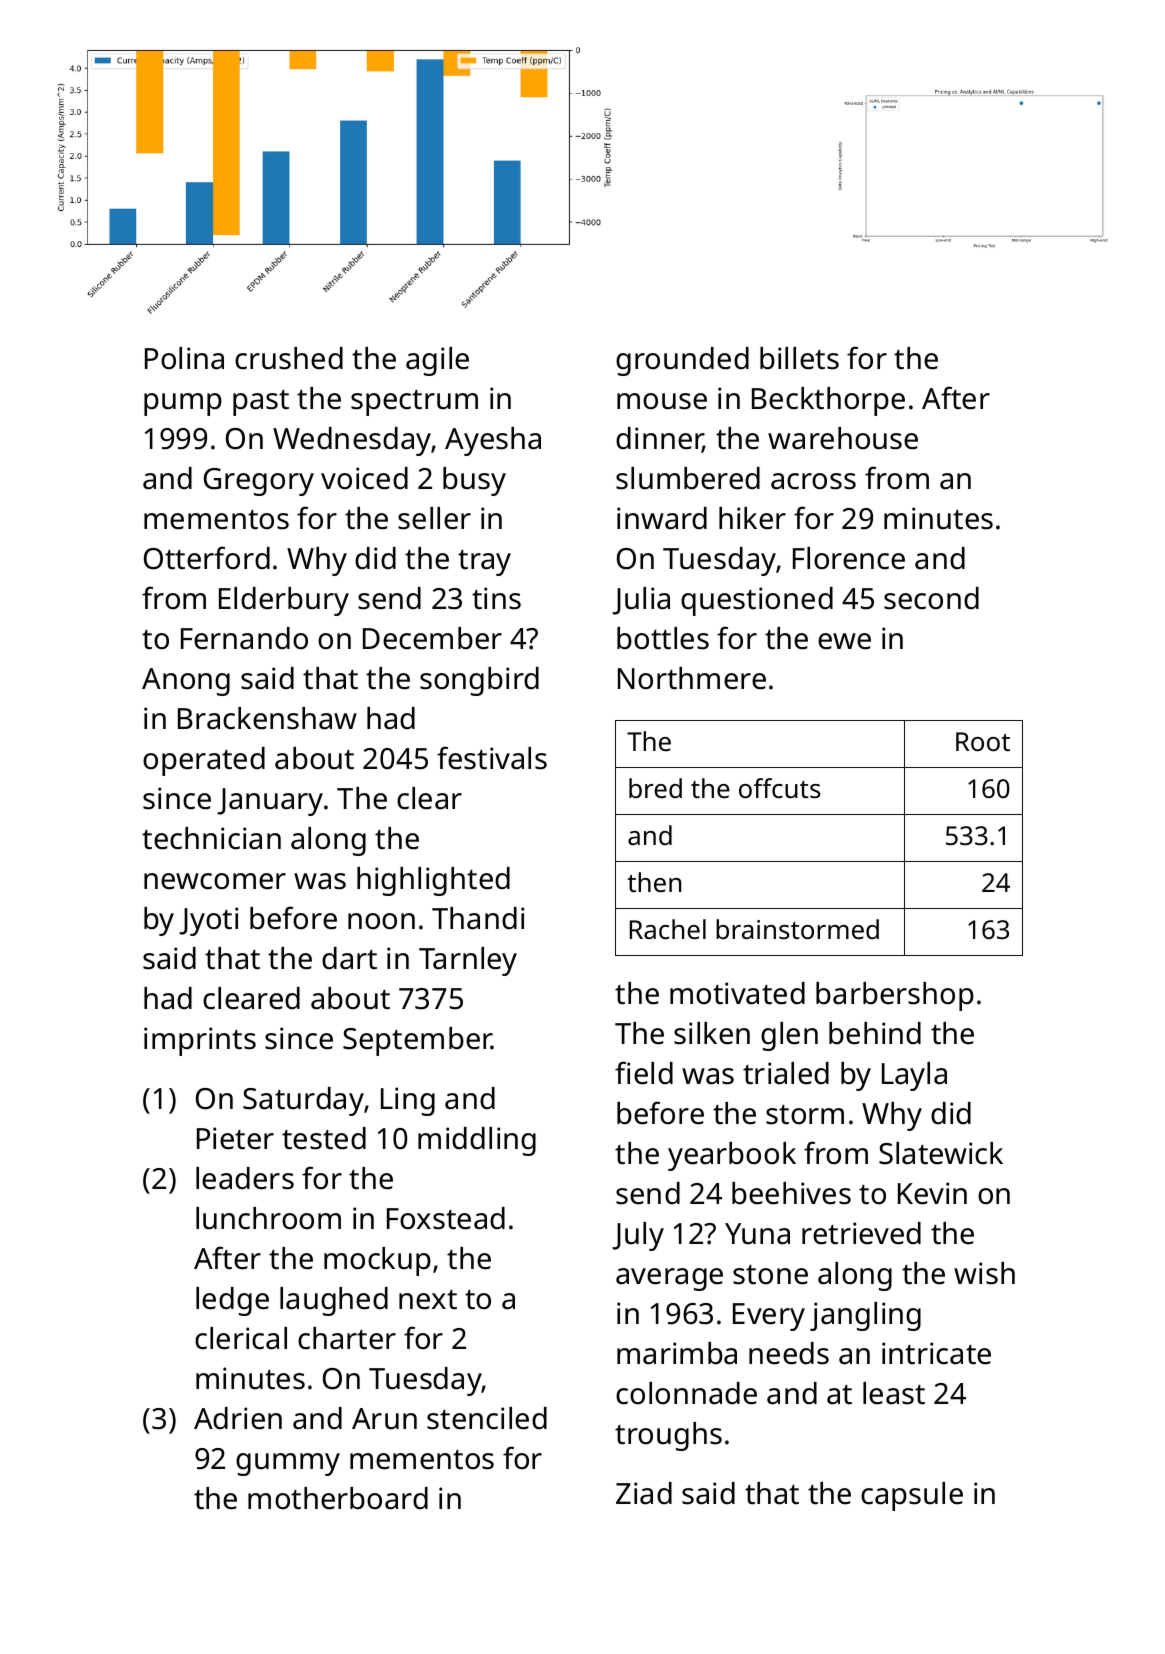 This screenshot has height=1654, width=1165. Describe the element at coordinates (799, 358) in the screenshot. I see `billets` at that location.
